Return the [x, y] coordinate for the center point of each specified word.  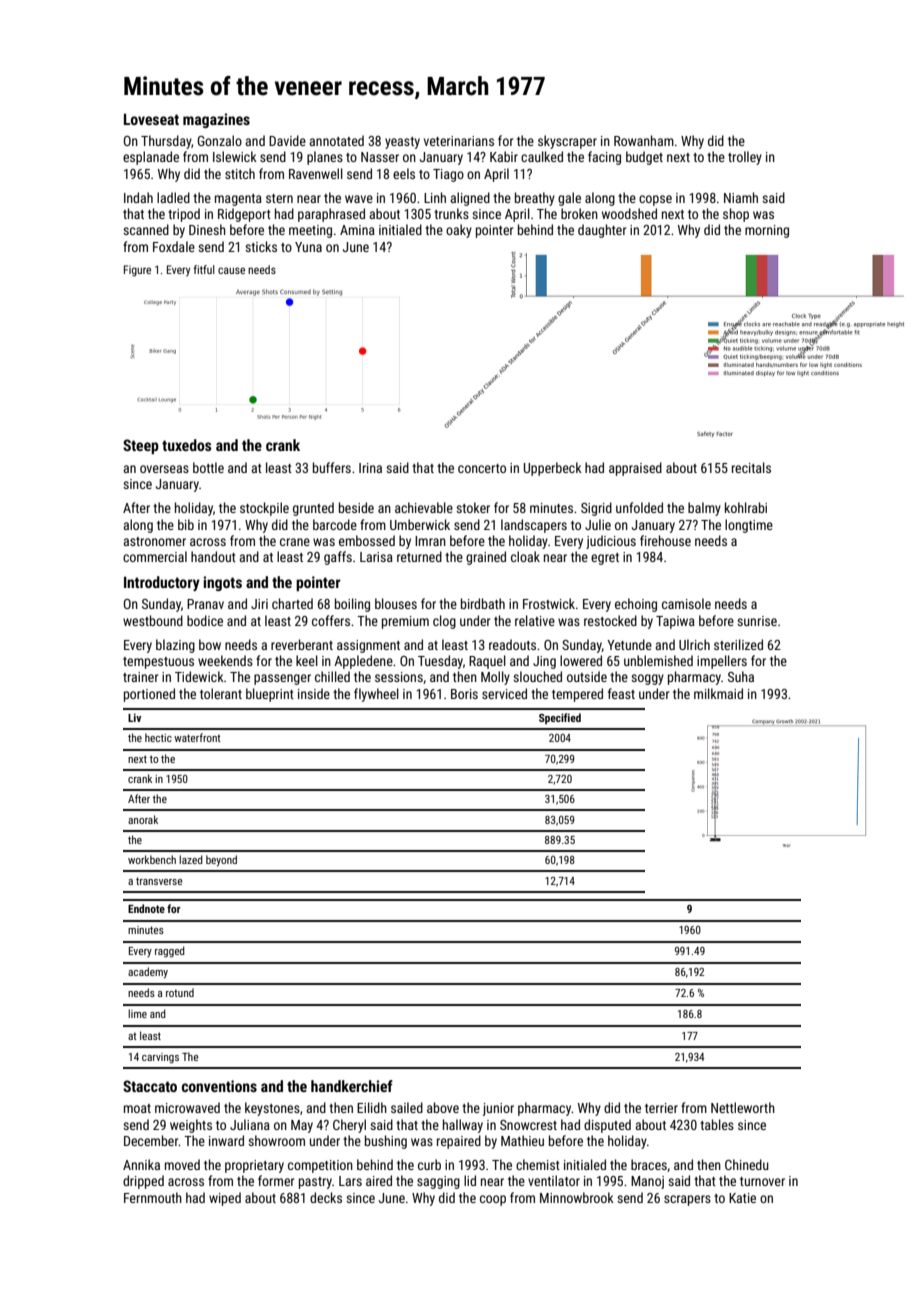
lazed [191, 859]
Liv [134, 717]
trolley [745, 158]
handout [213, 556]
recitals [751, 467]
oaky [459, 231]
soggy [647, 679]
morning [767, 231]
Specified [560, 718]
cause [231, 270]
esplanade [151, 158]
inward [226, 1140]
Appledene [363, 662]
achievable [424, 507]
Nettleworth [743, 1107]
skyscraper [567, 142]
